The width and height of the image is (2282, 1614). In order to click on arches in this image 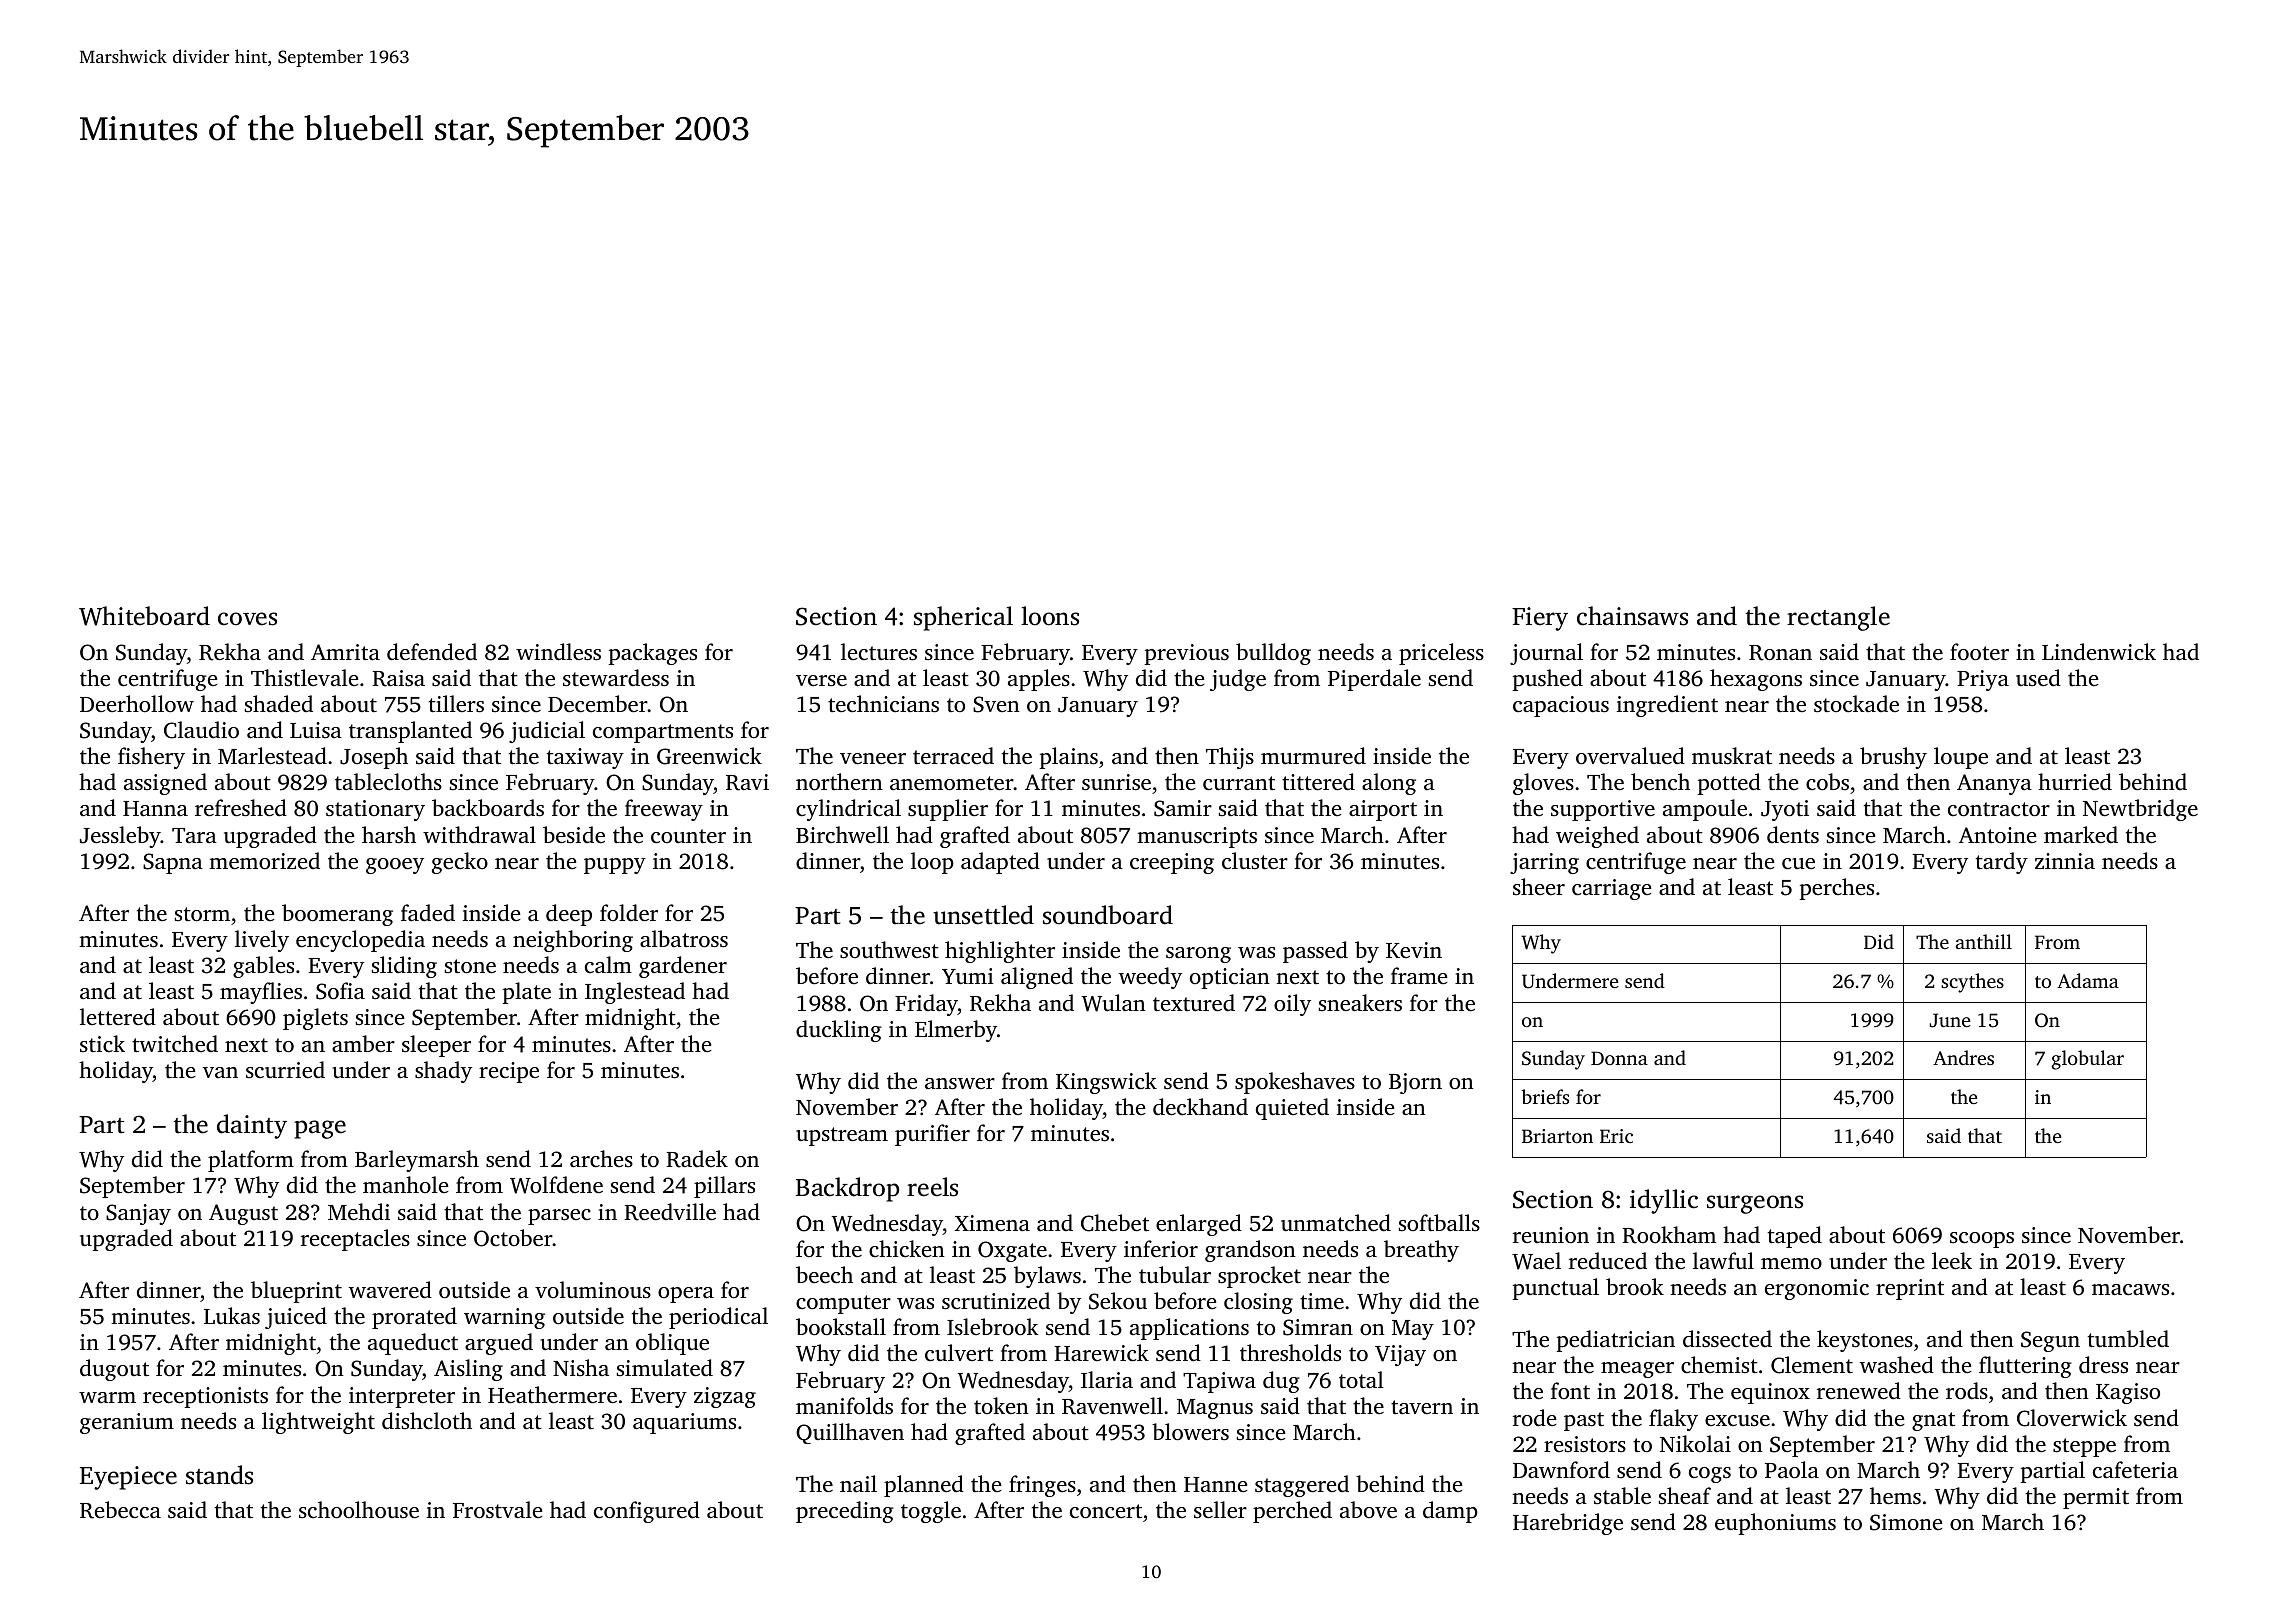, I will do `click(601, 1158)`.
